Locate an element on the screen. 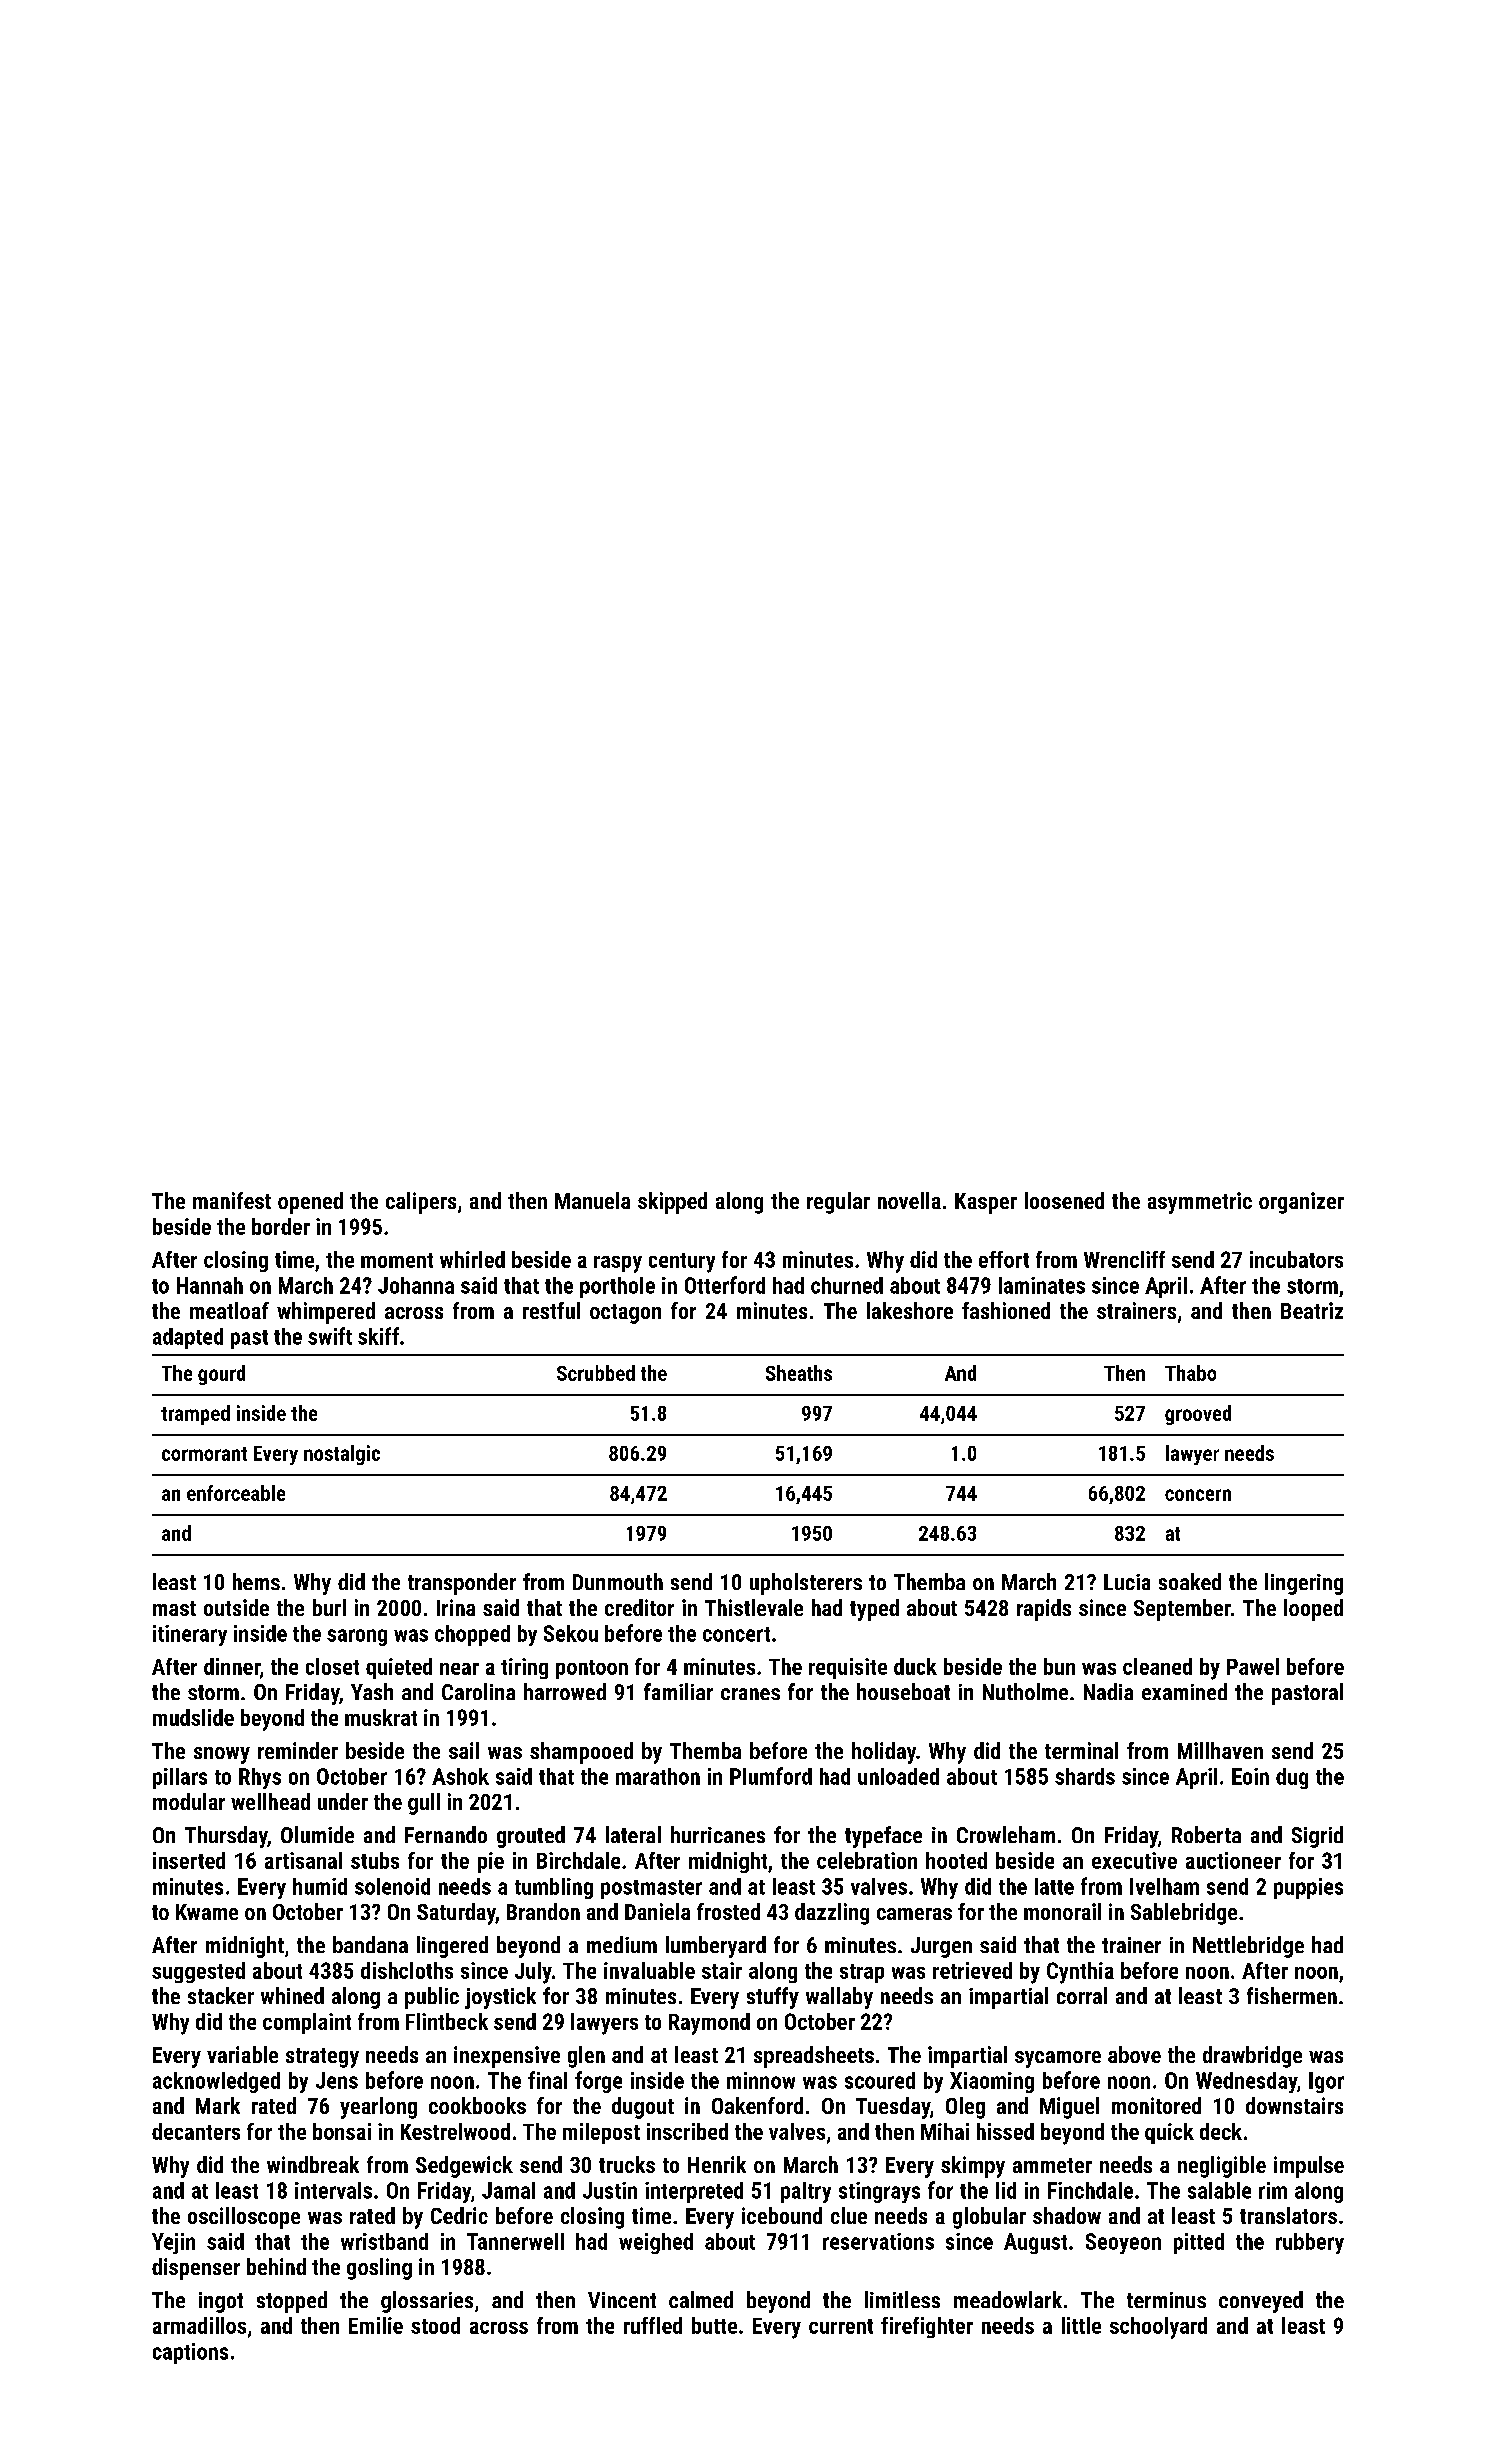 This screenshot has height=2464, width=1496. Eoin is located at coordinates (1250, 1776).
